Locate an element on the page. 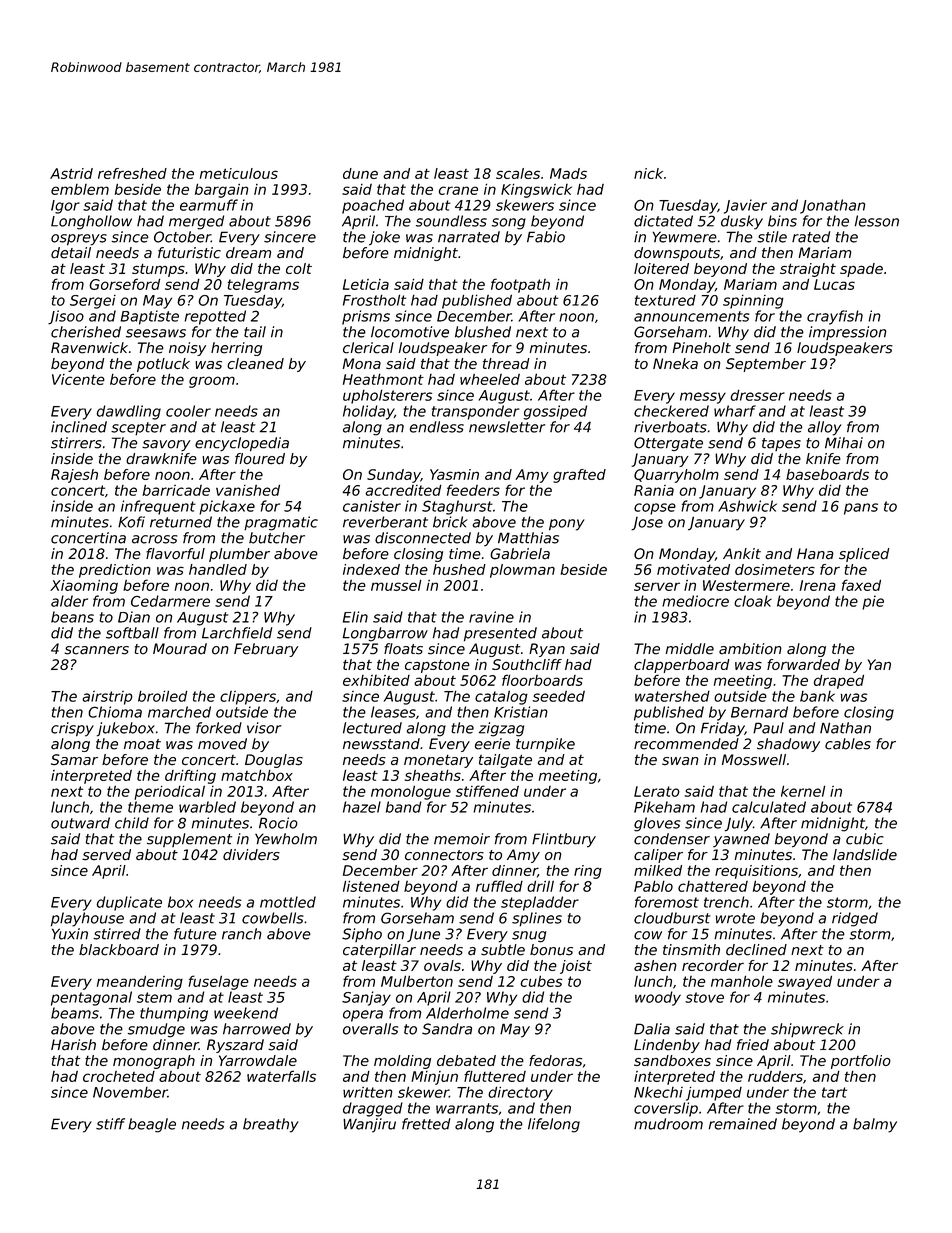  dune is located at coordinates (360, 173).
